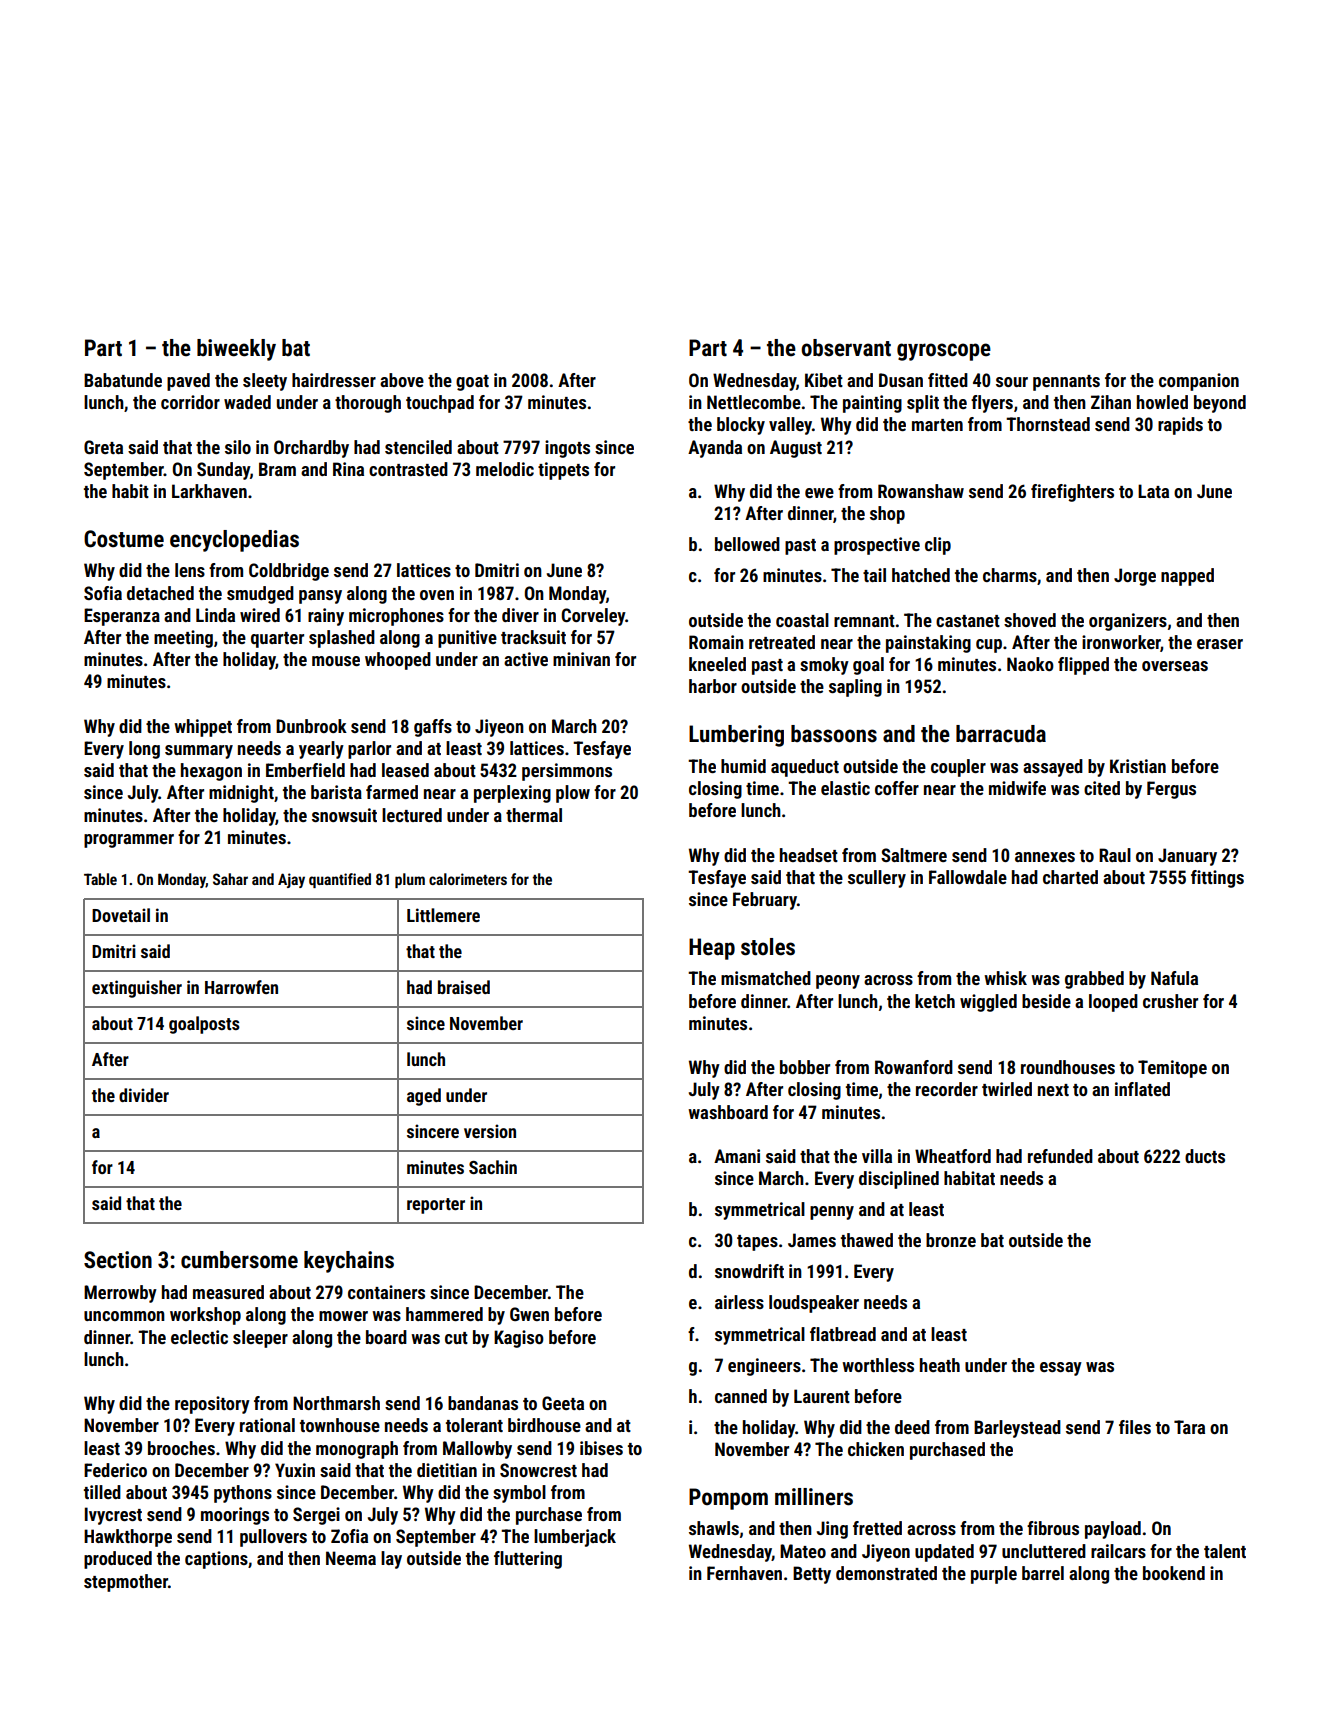  What do you see at coordinates (334, 380) in the screenshot?
I see `hairdresser` at bounding box center [334, 380].
